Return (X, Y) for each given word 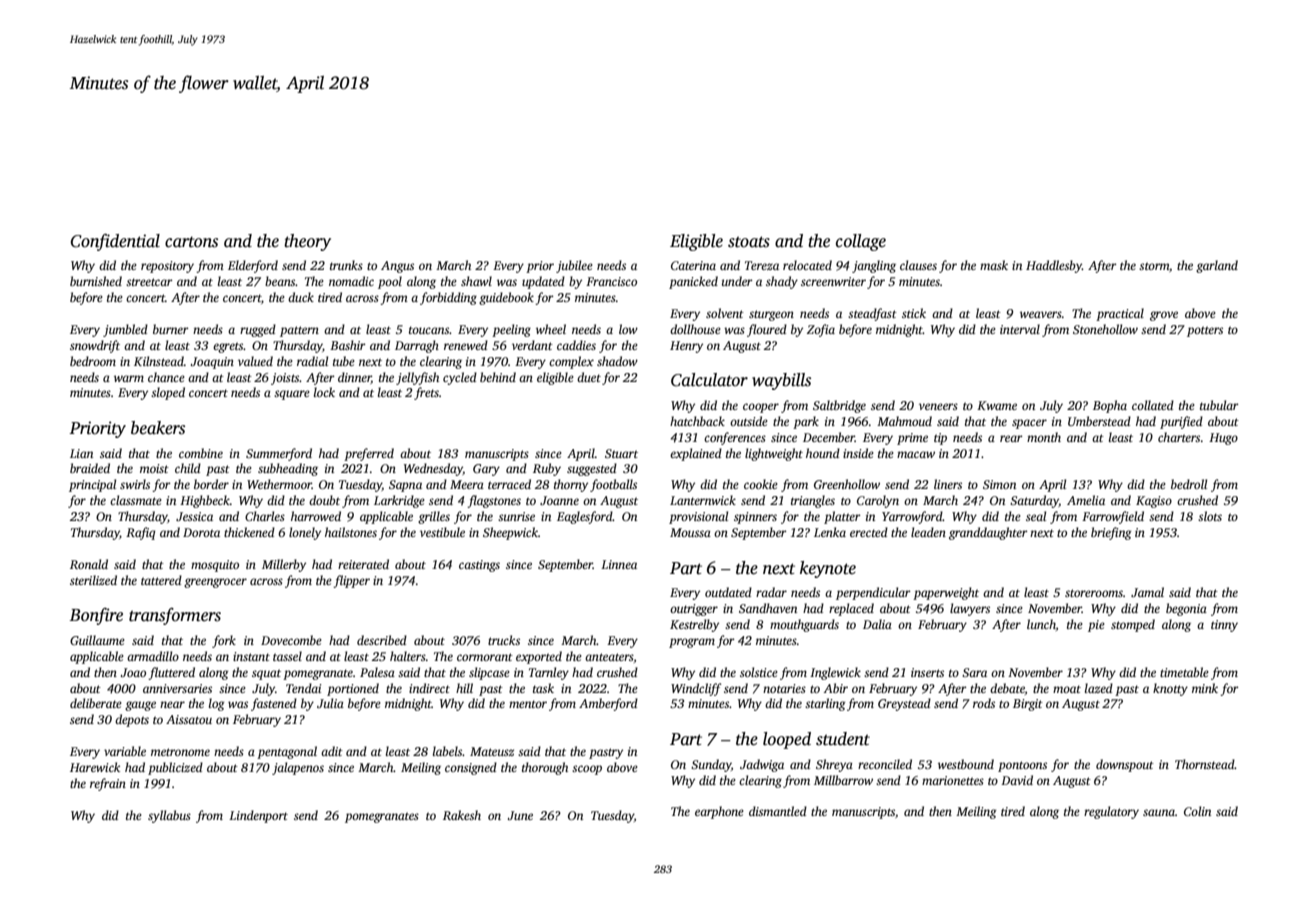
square (292, 395)
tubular (1219, 405)
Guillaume (97, 640)
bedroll (1189, 484)
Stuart (621, 453)
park (806, 422)
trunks (346, 265)
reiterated (363, 564)
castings (479, 566)
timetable (1184, 672)
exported (539, 657)
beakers (158, 428)
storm (1154, 266)
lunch (1041, 624)
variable (125, 751)
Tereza (762, 265)
